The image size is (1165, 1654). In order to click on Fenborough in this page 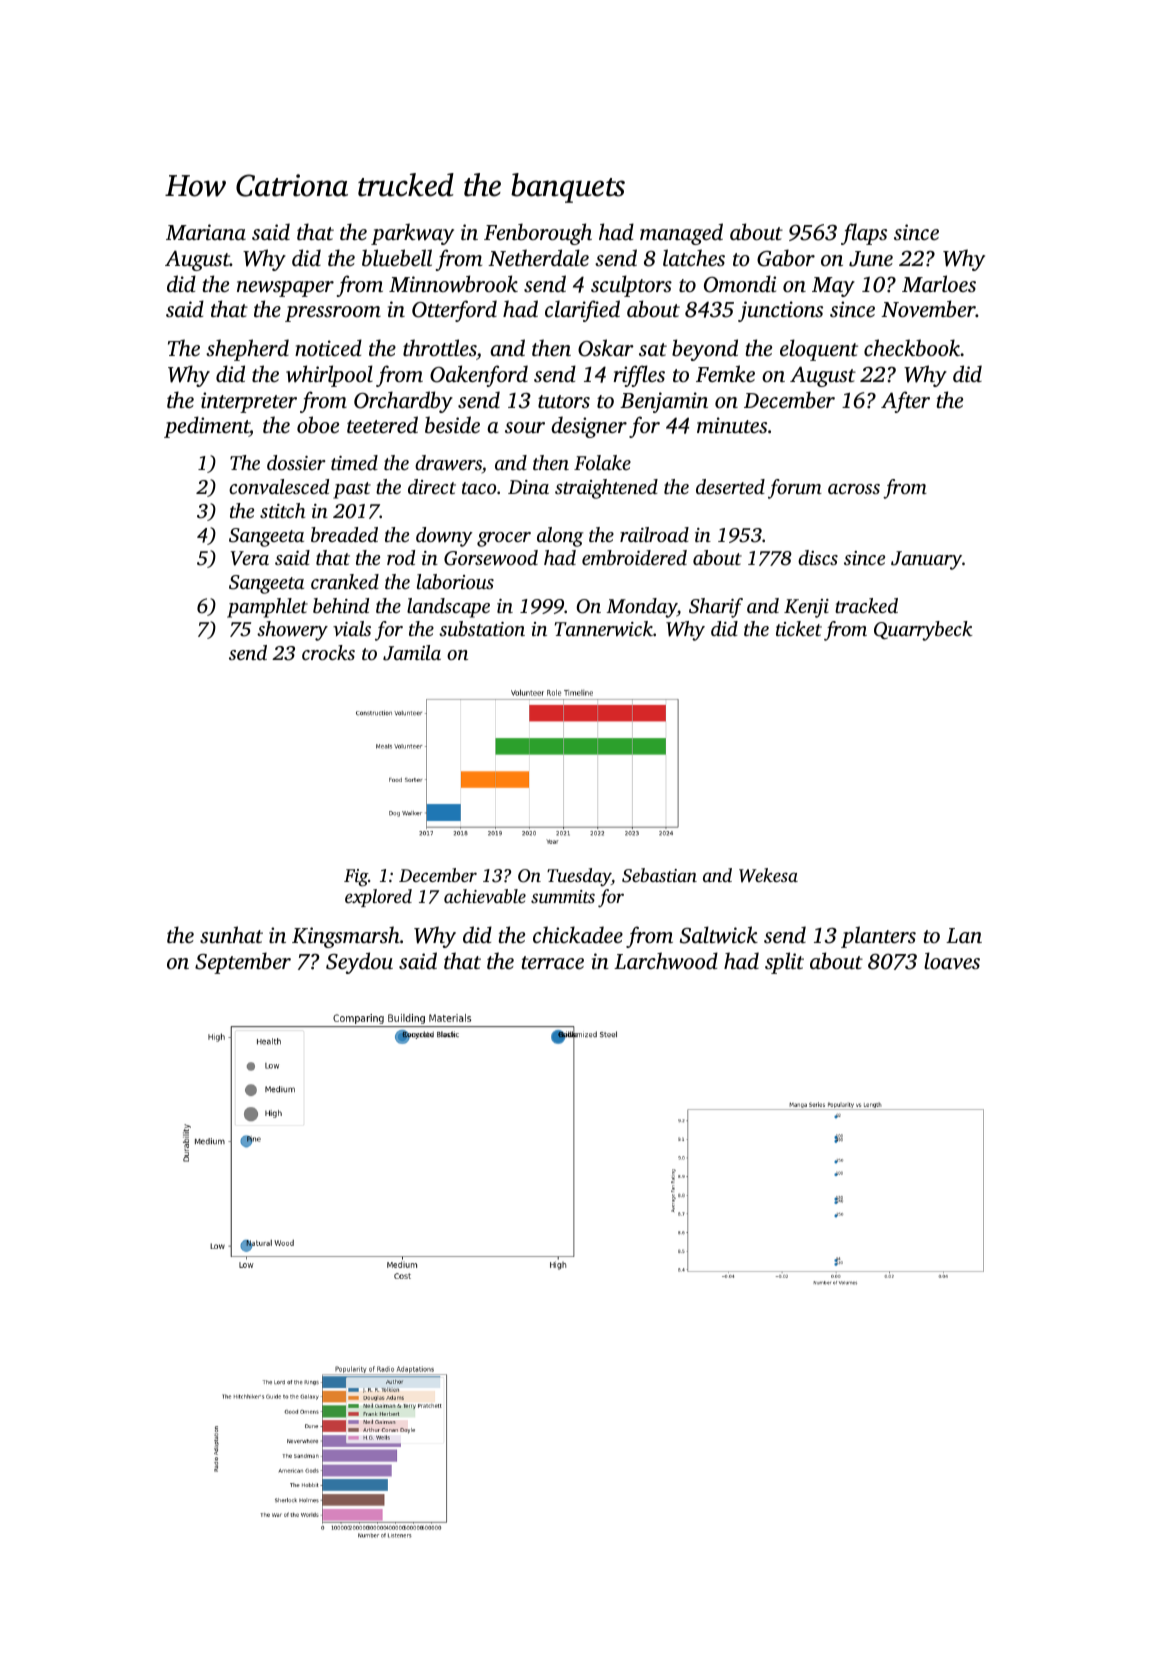, I will do `click(538, 234)`.
